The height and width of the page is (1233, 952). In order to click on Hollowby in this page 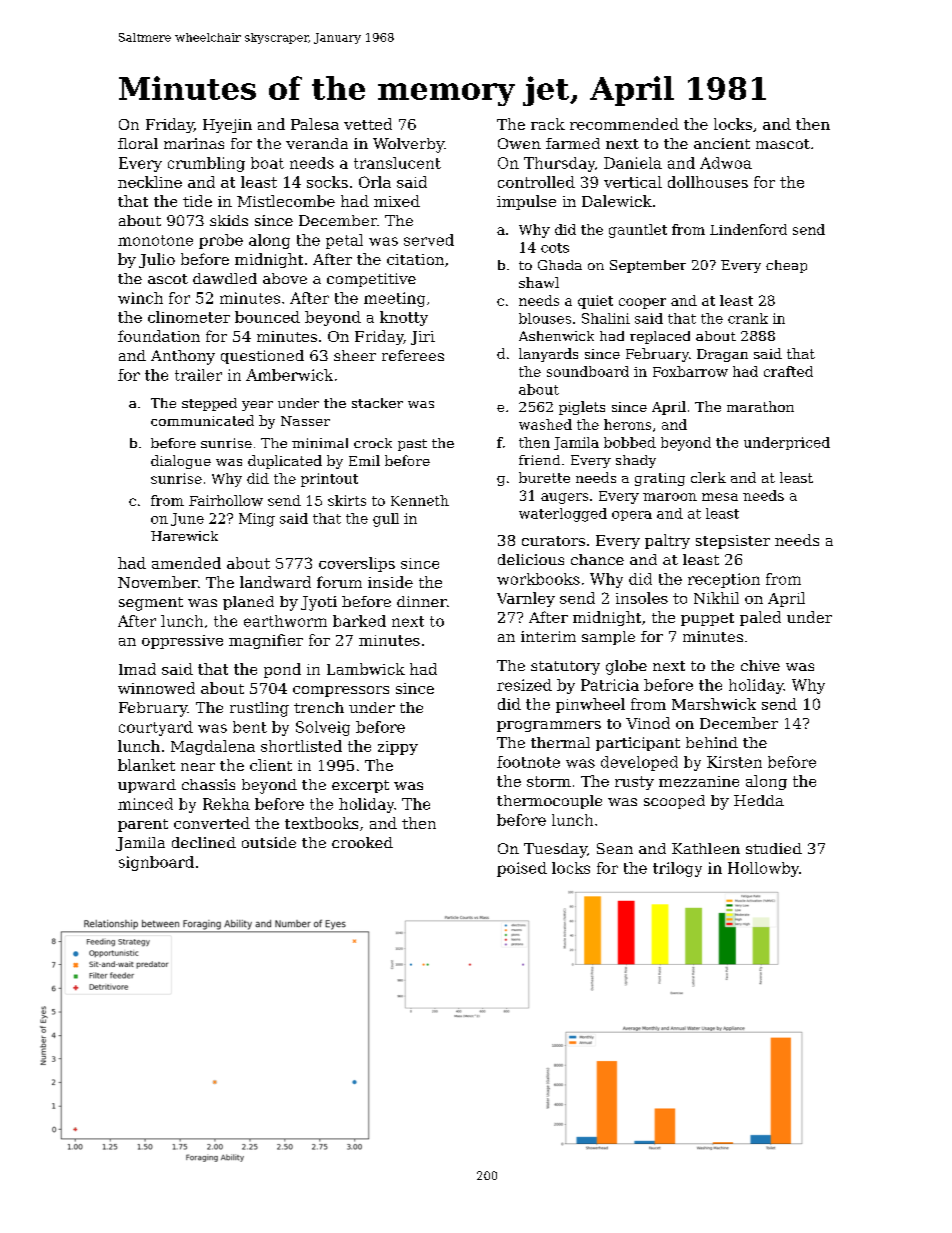, I will do `click(763, 869)`.
